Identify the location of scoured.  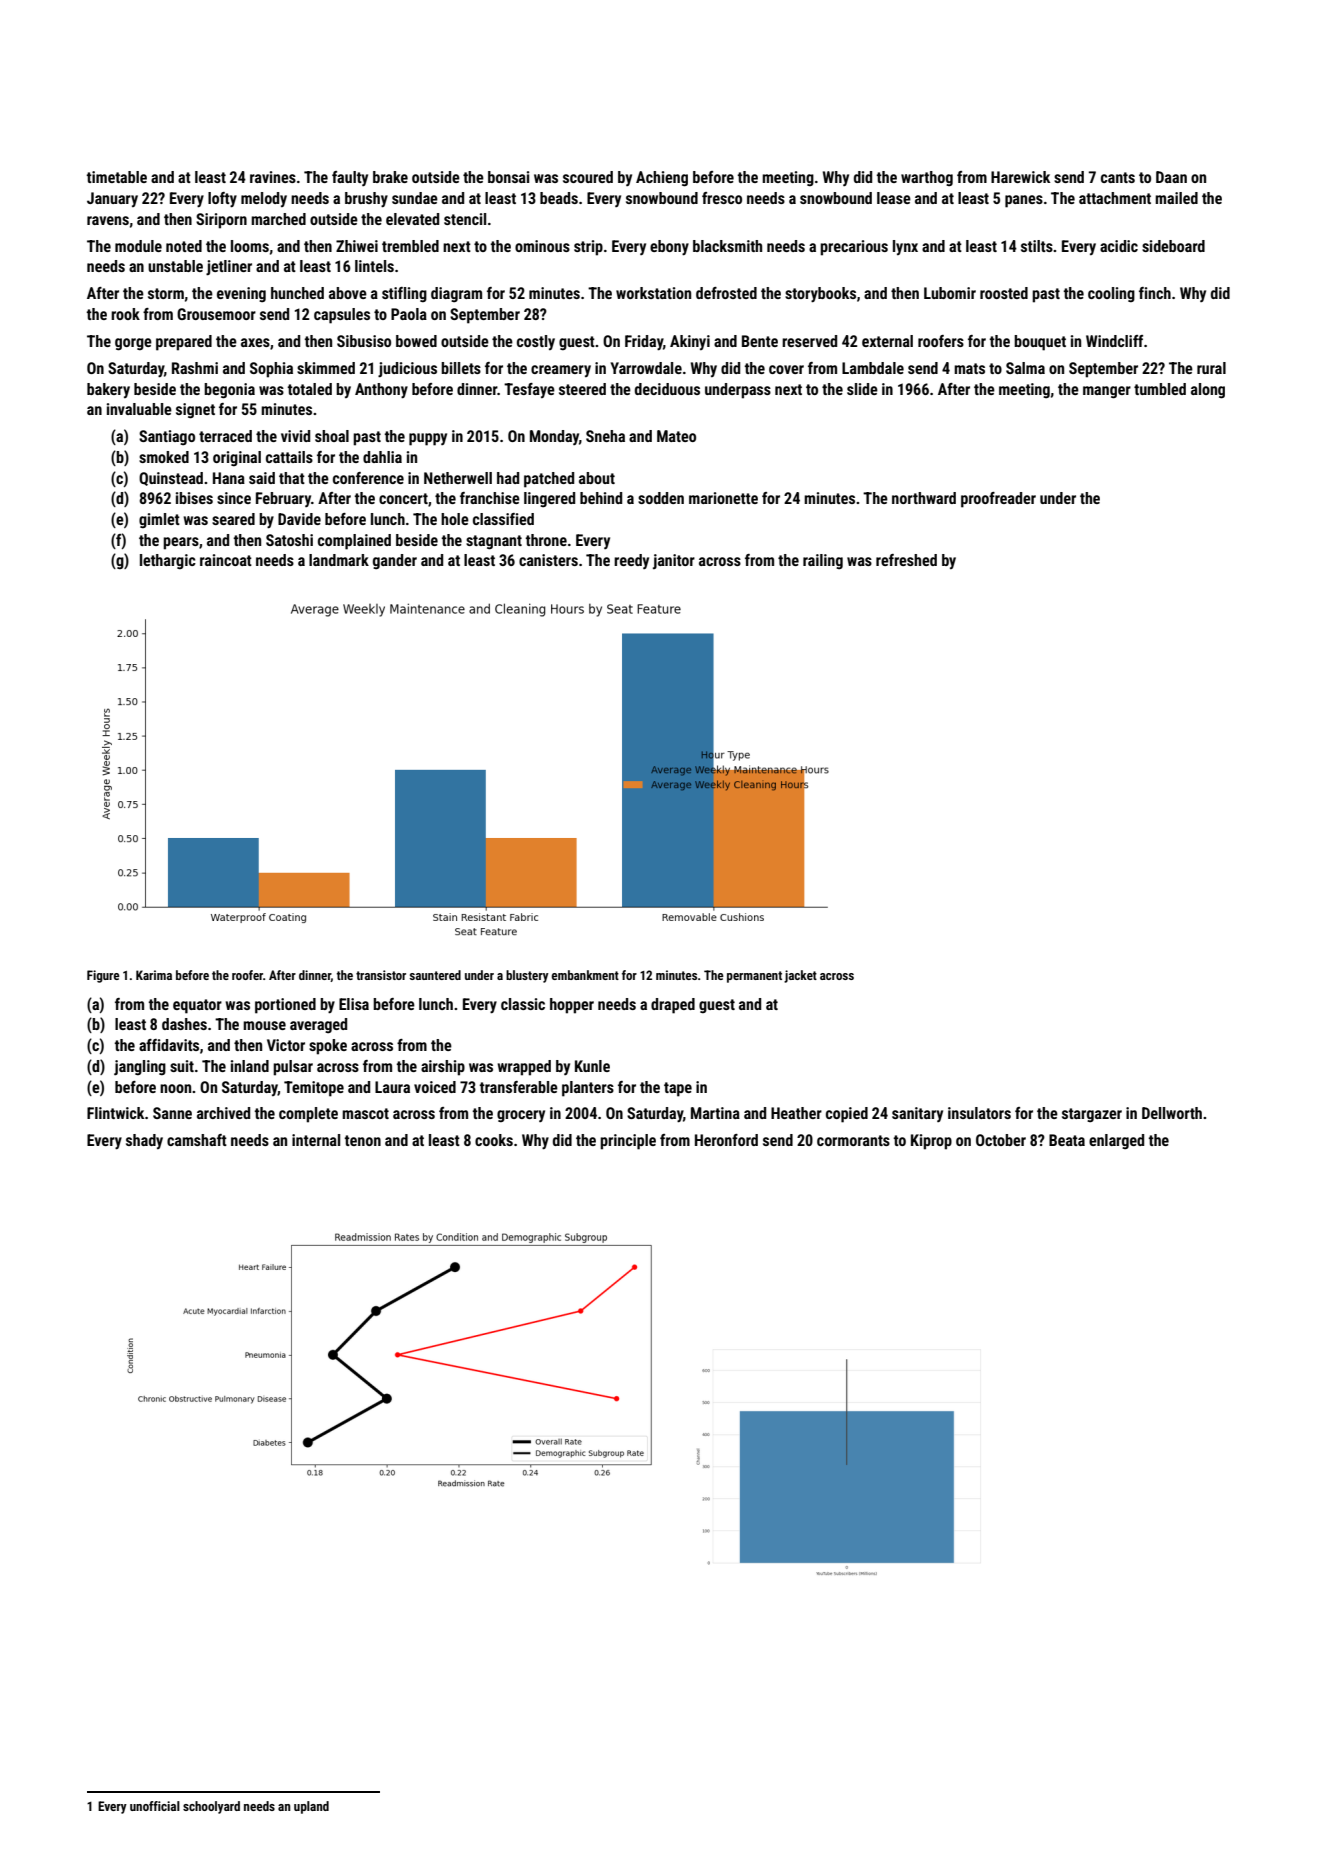
(588, 177).
